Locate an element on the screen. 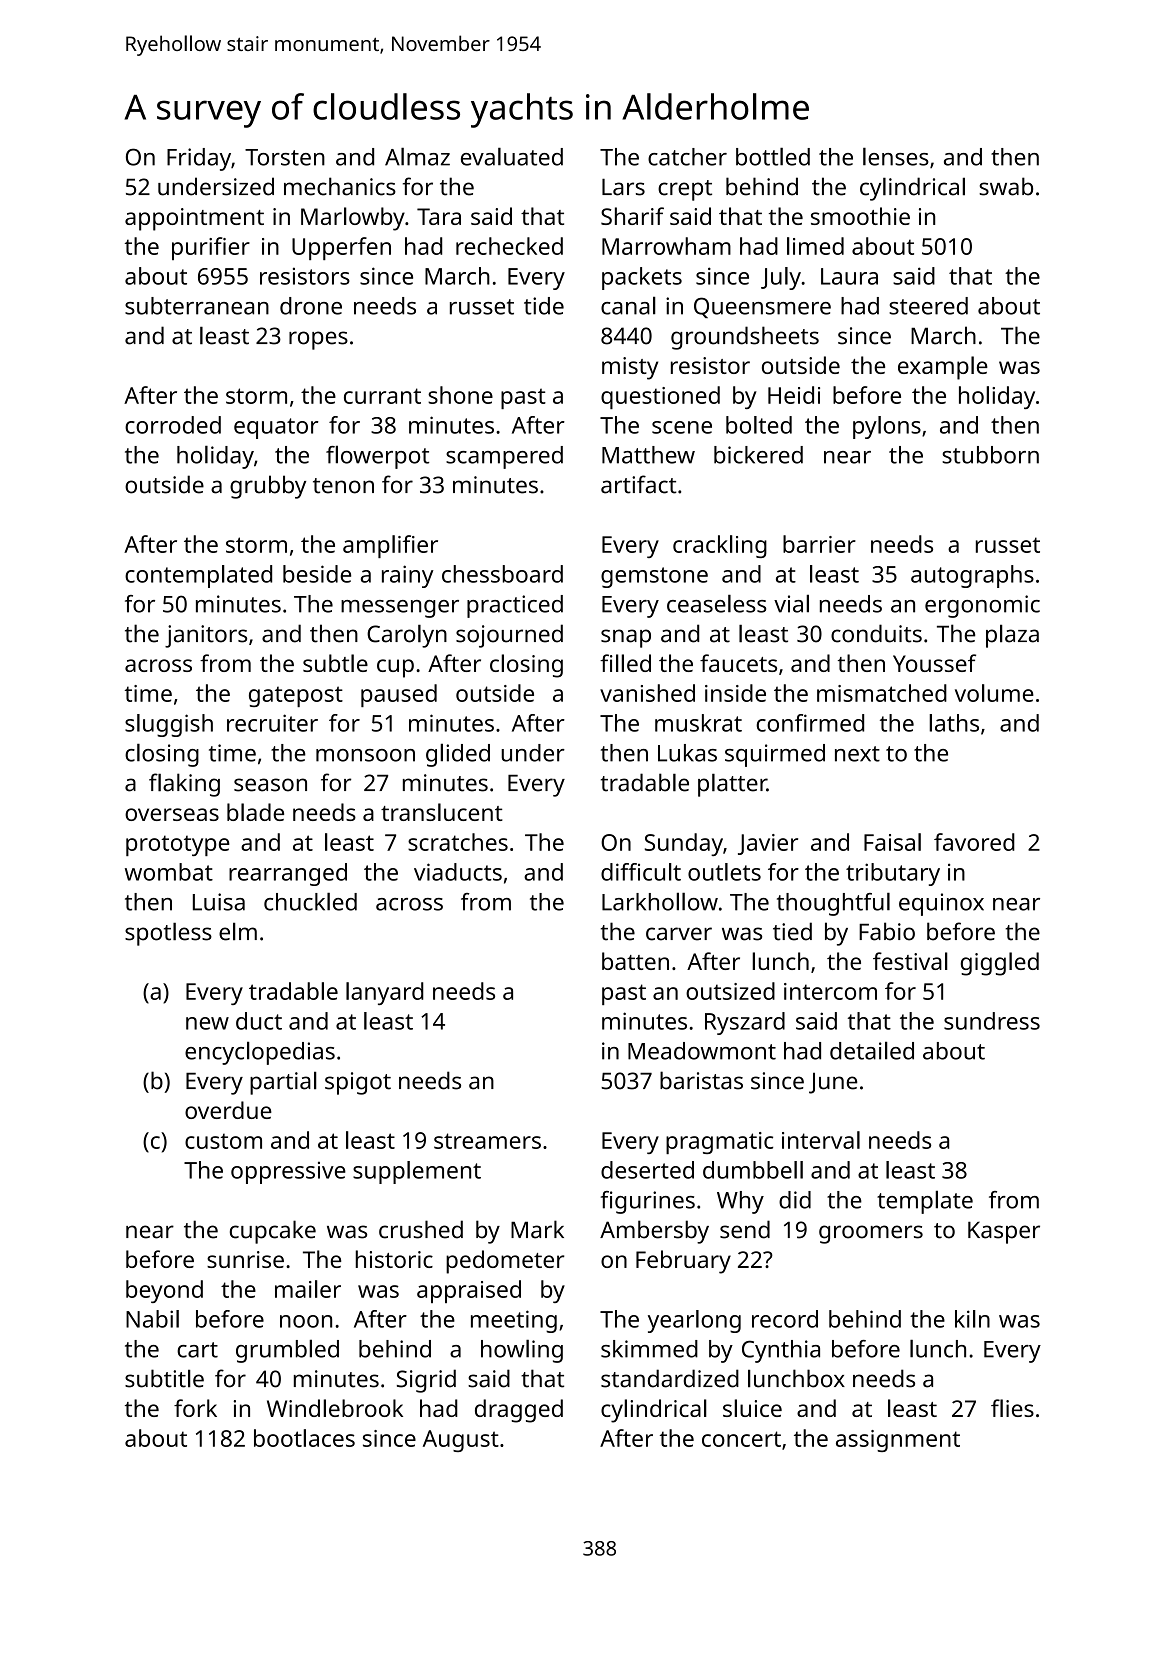  encyclopedias is located at coordinates (260, 1053).
